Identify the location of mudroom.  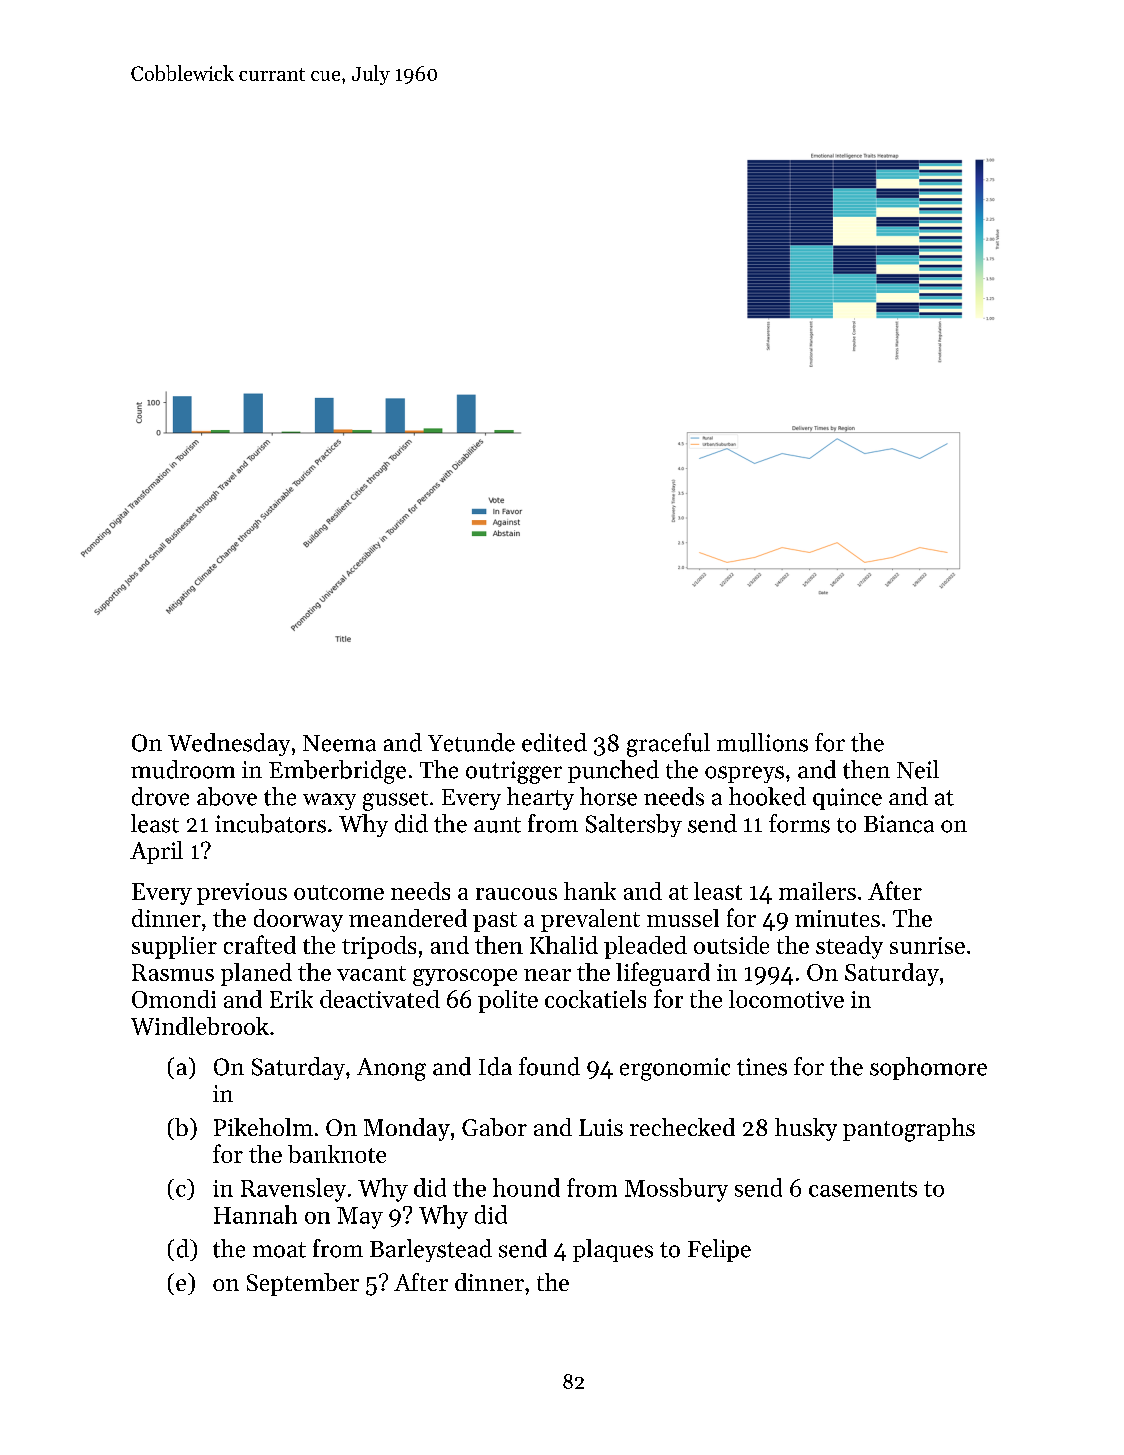
(183, 769).
